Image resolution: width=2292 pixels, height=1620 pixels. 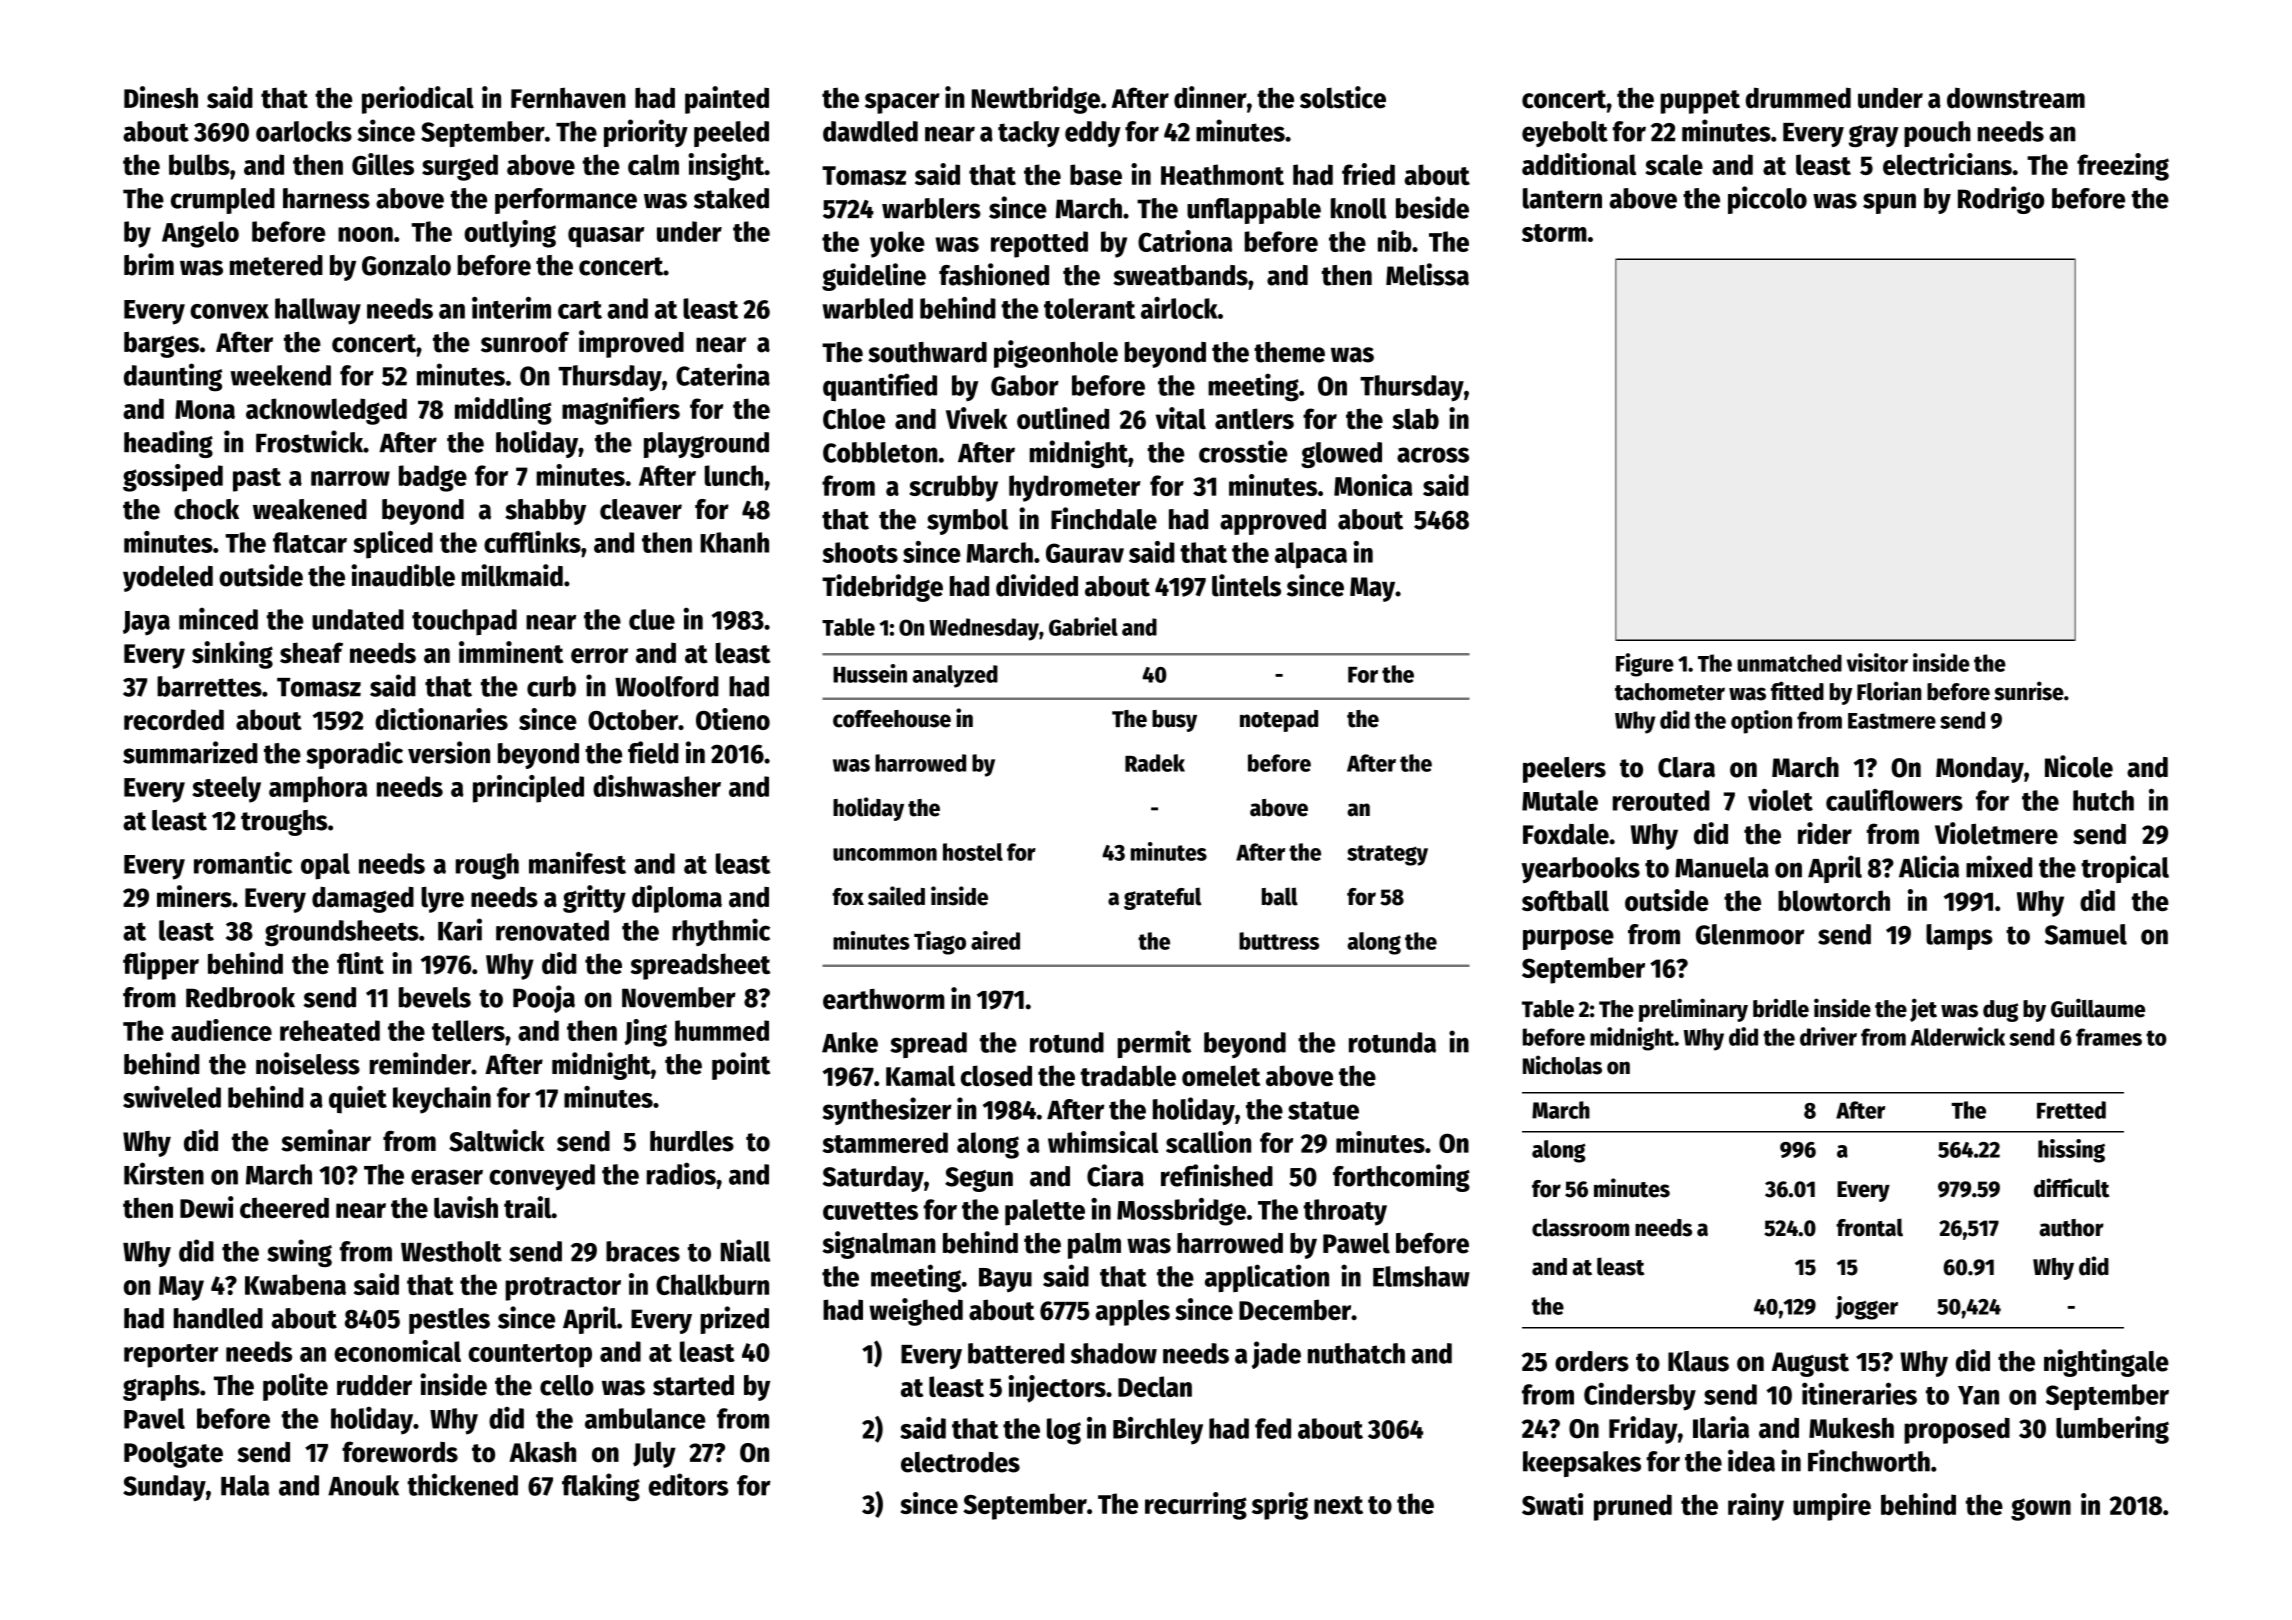 What do you see at coordinates (1562, 1065) in the page?
I see `Nicholas` at bounding box center [1562, 1065].
